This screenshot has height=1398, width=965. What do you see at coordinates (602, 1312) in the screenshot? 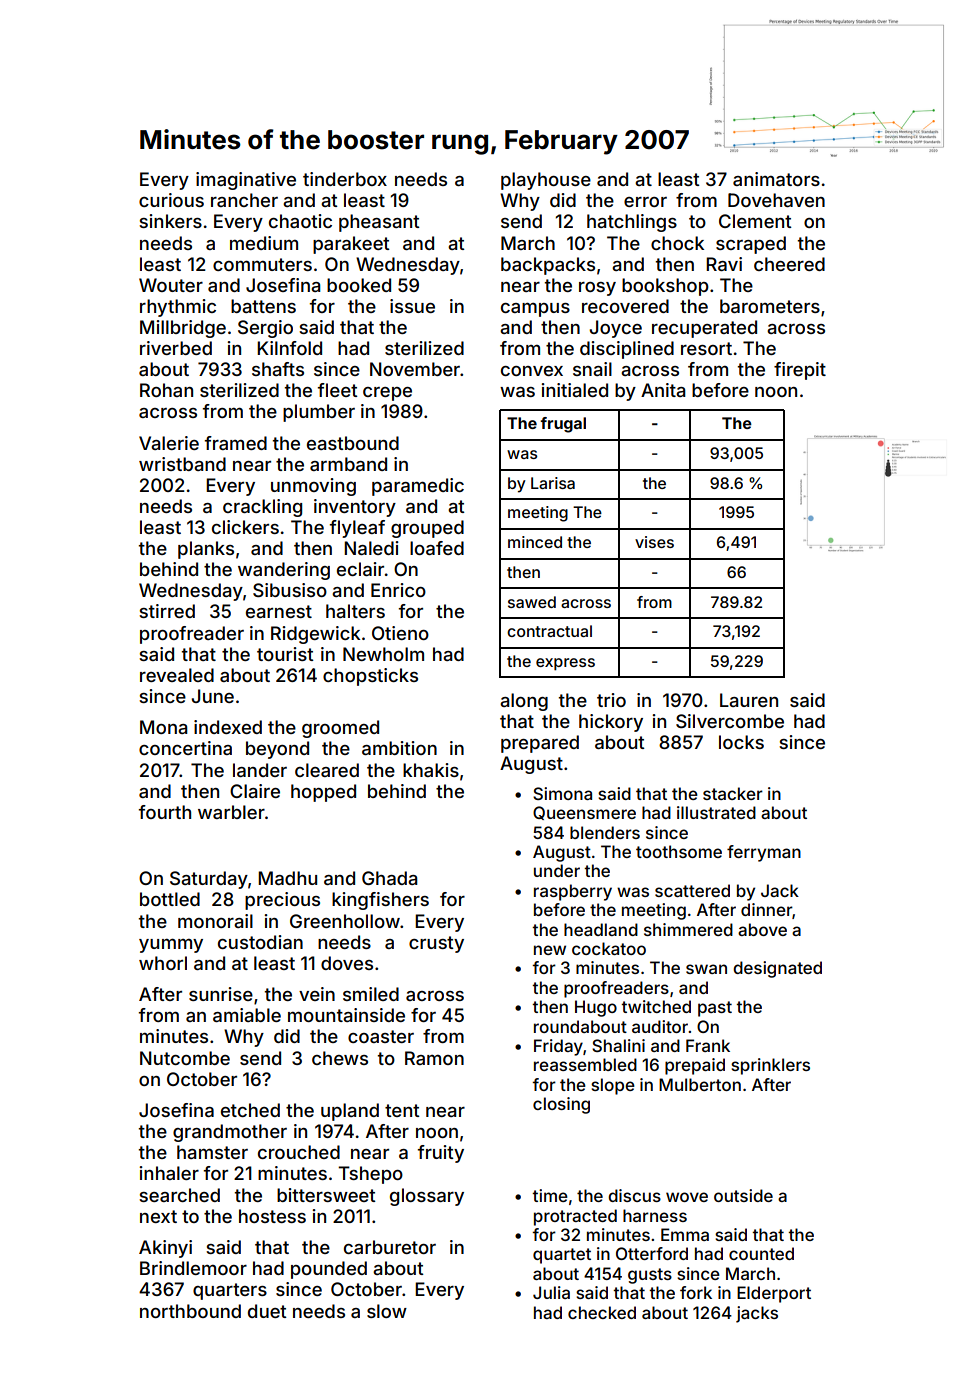
I see `checked` at bounding box center [602, 1312].
